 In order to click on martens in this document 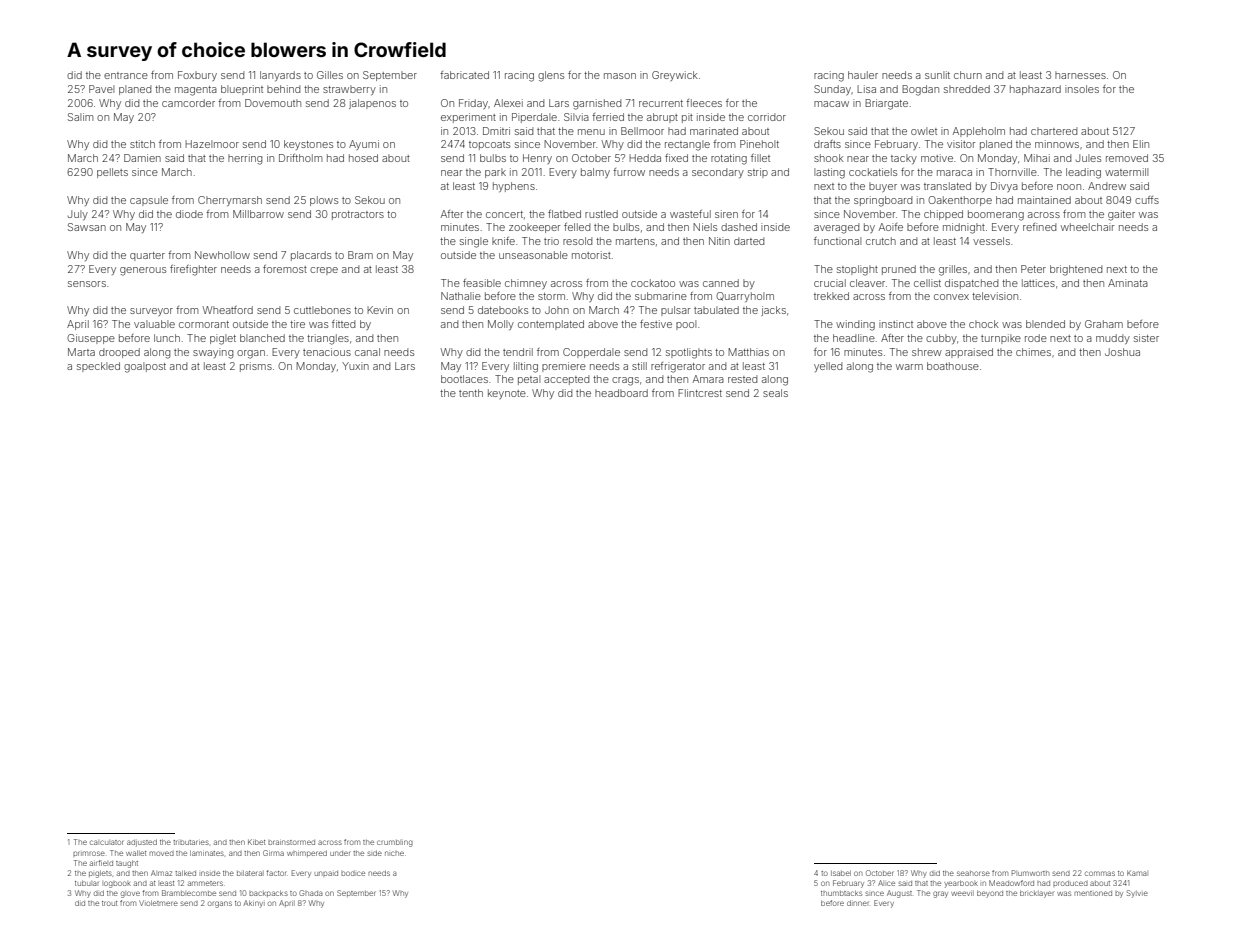, I will do `click(635, 241)`.
